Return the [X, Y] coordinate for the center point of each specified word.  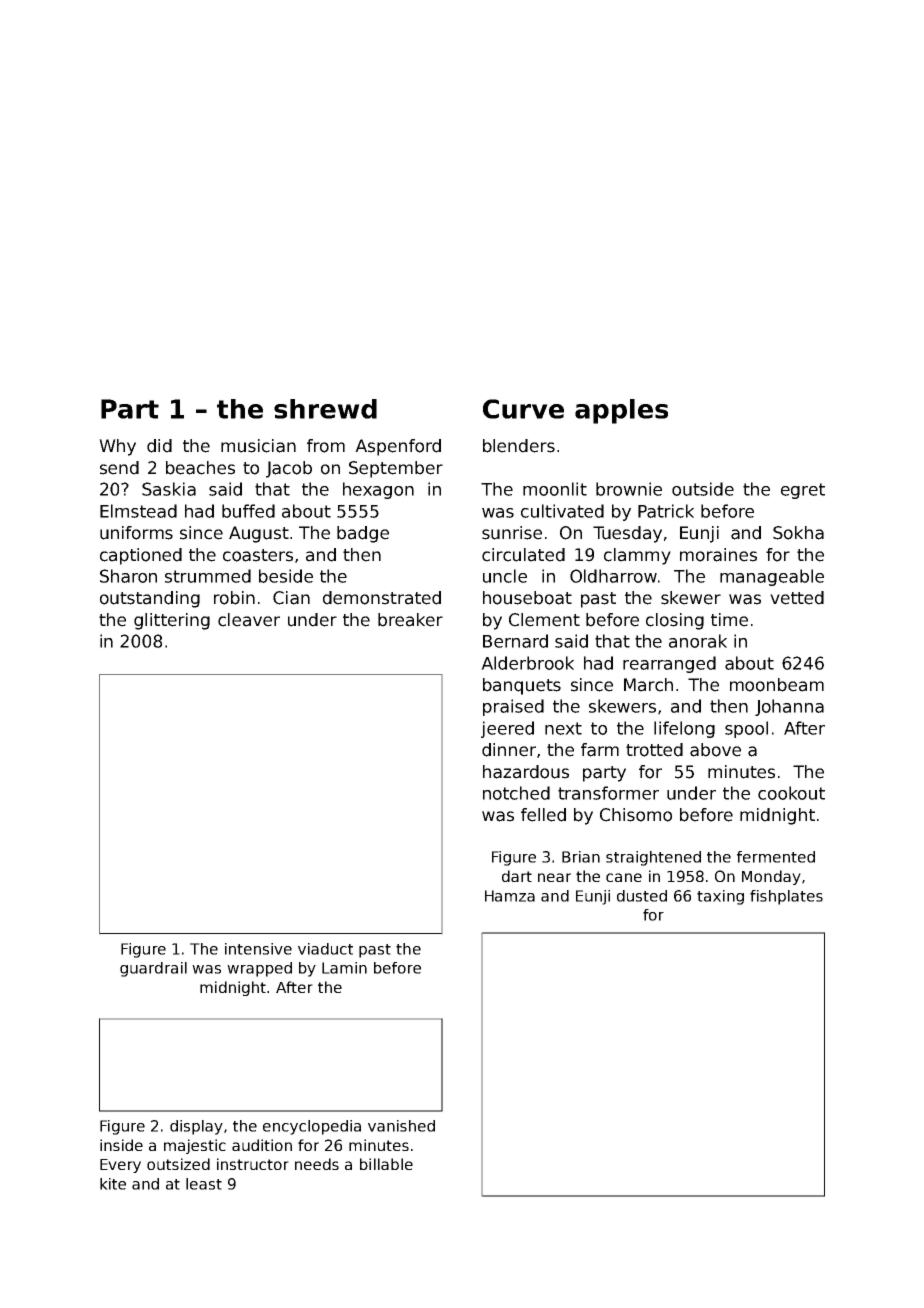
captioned [141, 556]
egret [803, 491]
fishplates [786, 897]
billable [386, 1164]
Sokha [798, 533]
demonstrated [382, 598]
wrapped [259, 969]
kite [113, 1184]
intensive [258, 949]
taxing [720, 897]
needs [317, 1164]
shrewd [325, 409]
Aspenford [398, 447]
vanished [401, 1126]
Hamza [510, 896]
